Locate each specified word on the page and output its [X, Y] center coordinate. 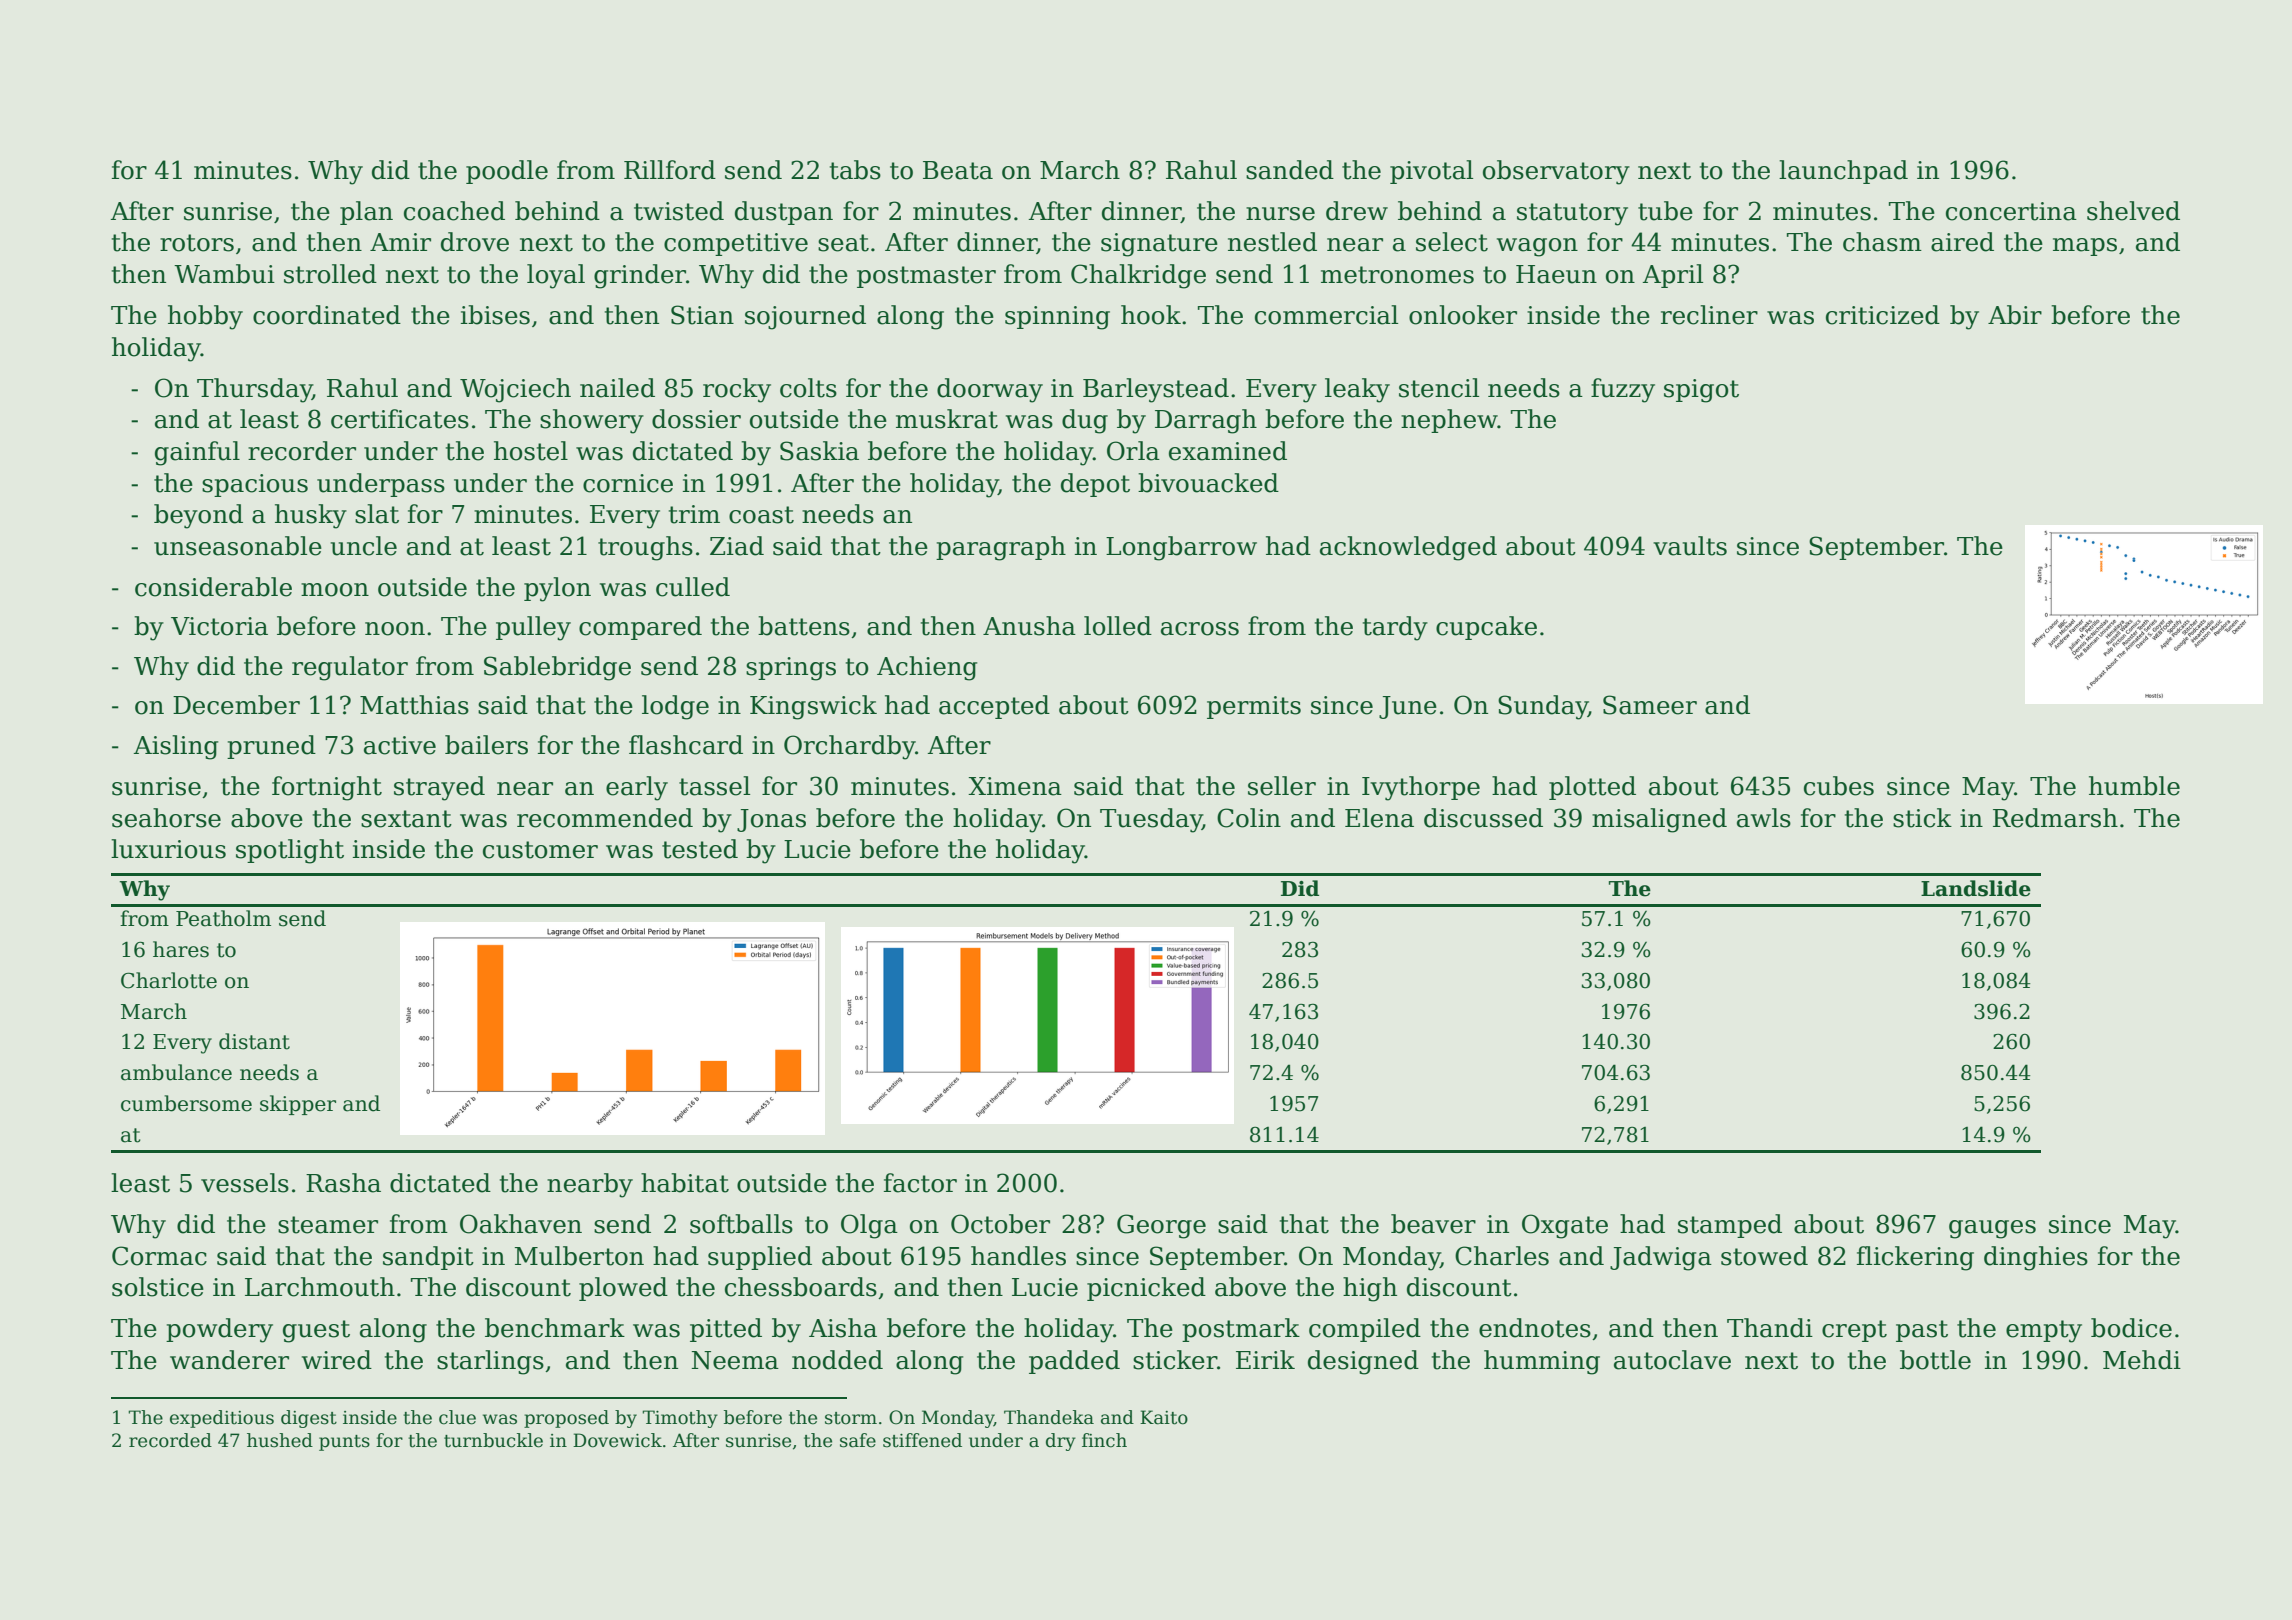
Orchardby [849, 747]
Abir [2015, 315]
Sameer [1650, 705]
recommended [605, 818]
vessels [245, 1183]
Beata [958, 170]
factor [920, 1183]
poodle [507, 172]
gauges [1992, 1229]
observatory [1556, 172]
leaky [1357, 390]
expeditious [222, 1419]
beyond [198, 516]
